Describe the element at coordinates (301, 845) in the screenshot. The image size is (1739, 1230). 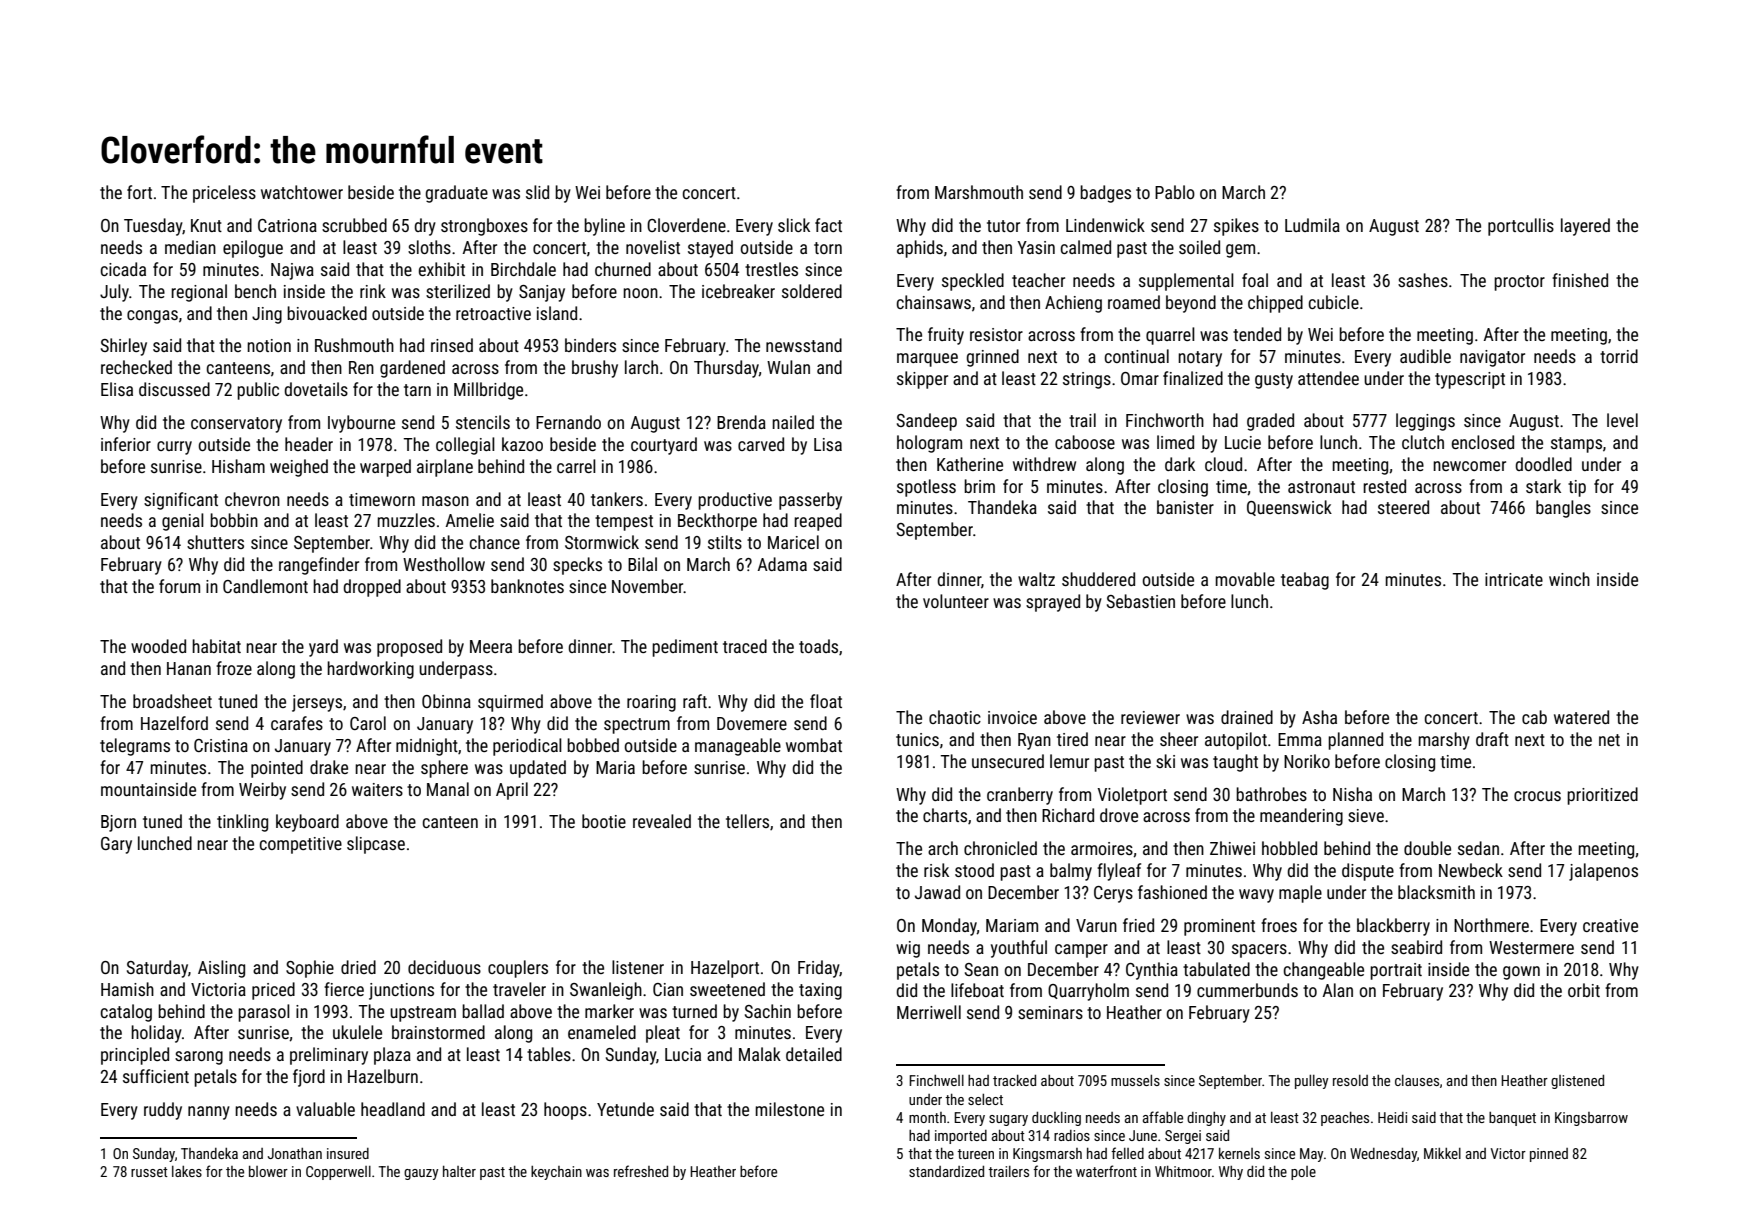
I see `competitive` at that location.
